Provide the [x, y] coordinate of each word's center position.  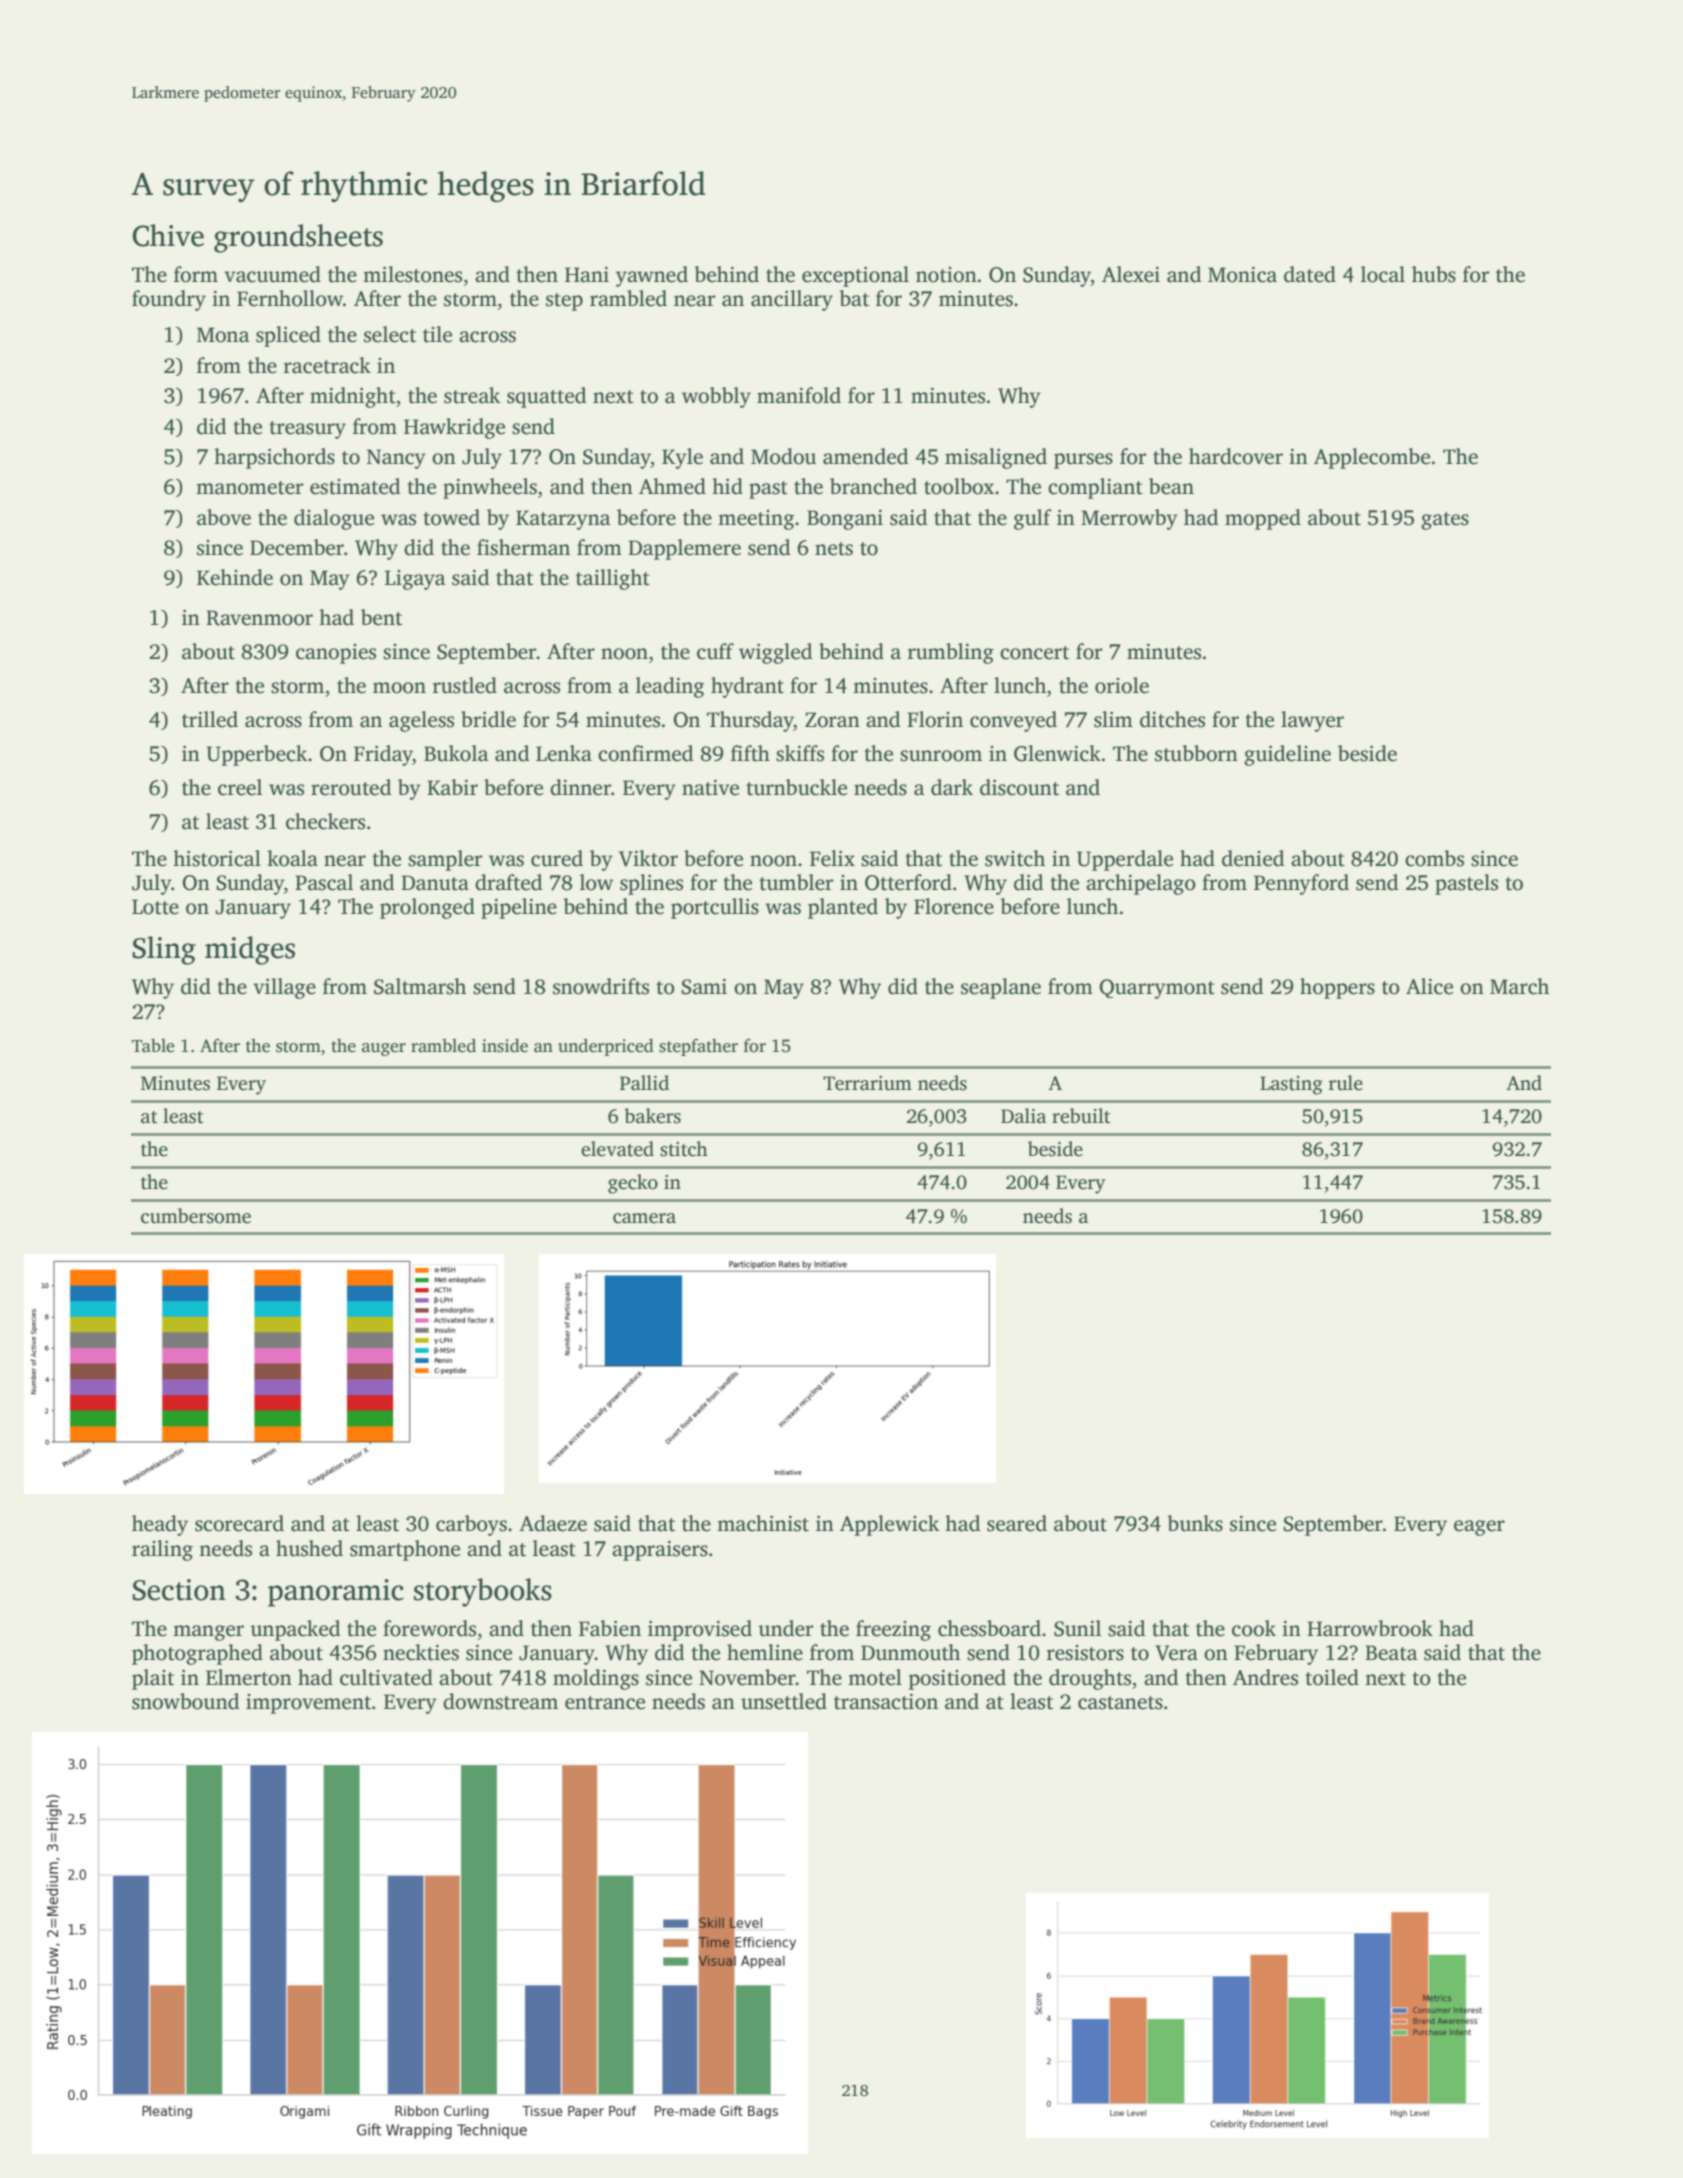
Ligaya [415, 580]
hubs [1434, 274]
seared [1017, 1523]
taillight [613, 579]
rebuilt [1081, 1116]
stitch [684, 1149]
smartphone [405, 1550]
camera [644, 1218]
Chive [168, 235]
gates [1445, 521]
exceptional [855, 276]
